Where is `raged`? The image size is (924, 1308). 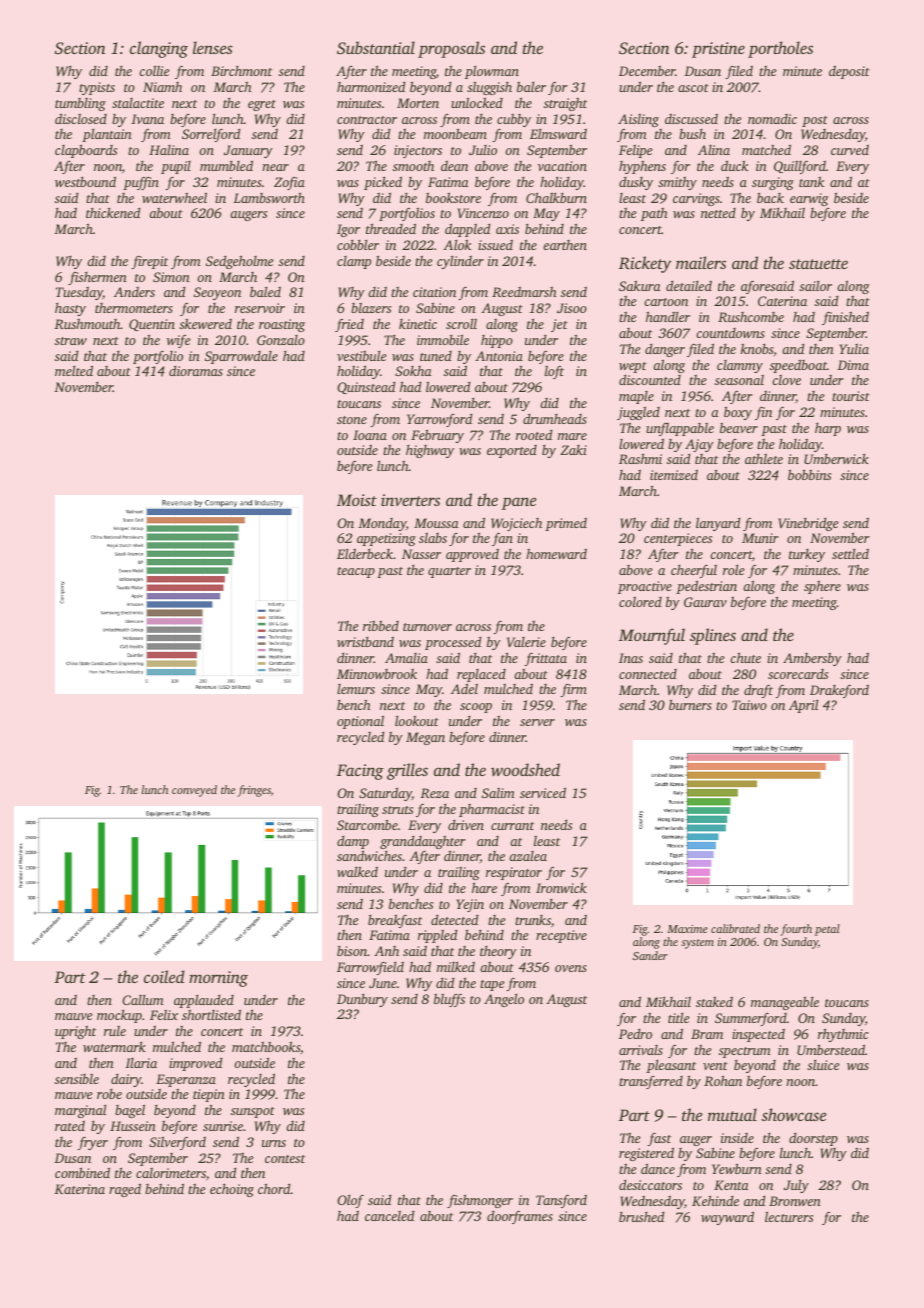
raged is located at coordinates (125, 1190).
